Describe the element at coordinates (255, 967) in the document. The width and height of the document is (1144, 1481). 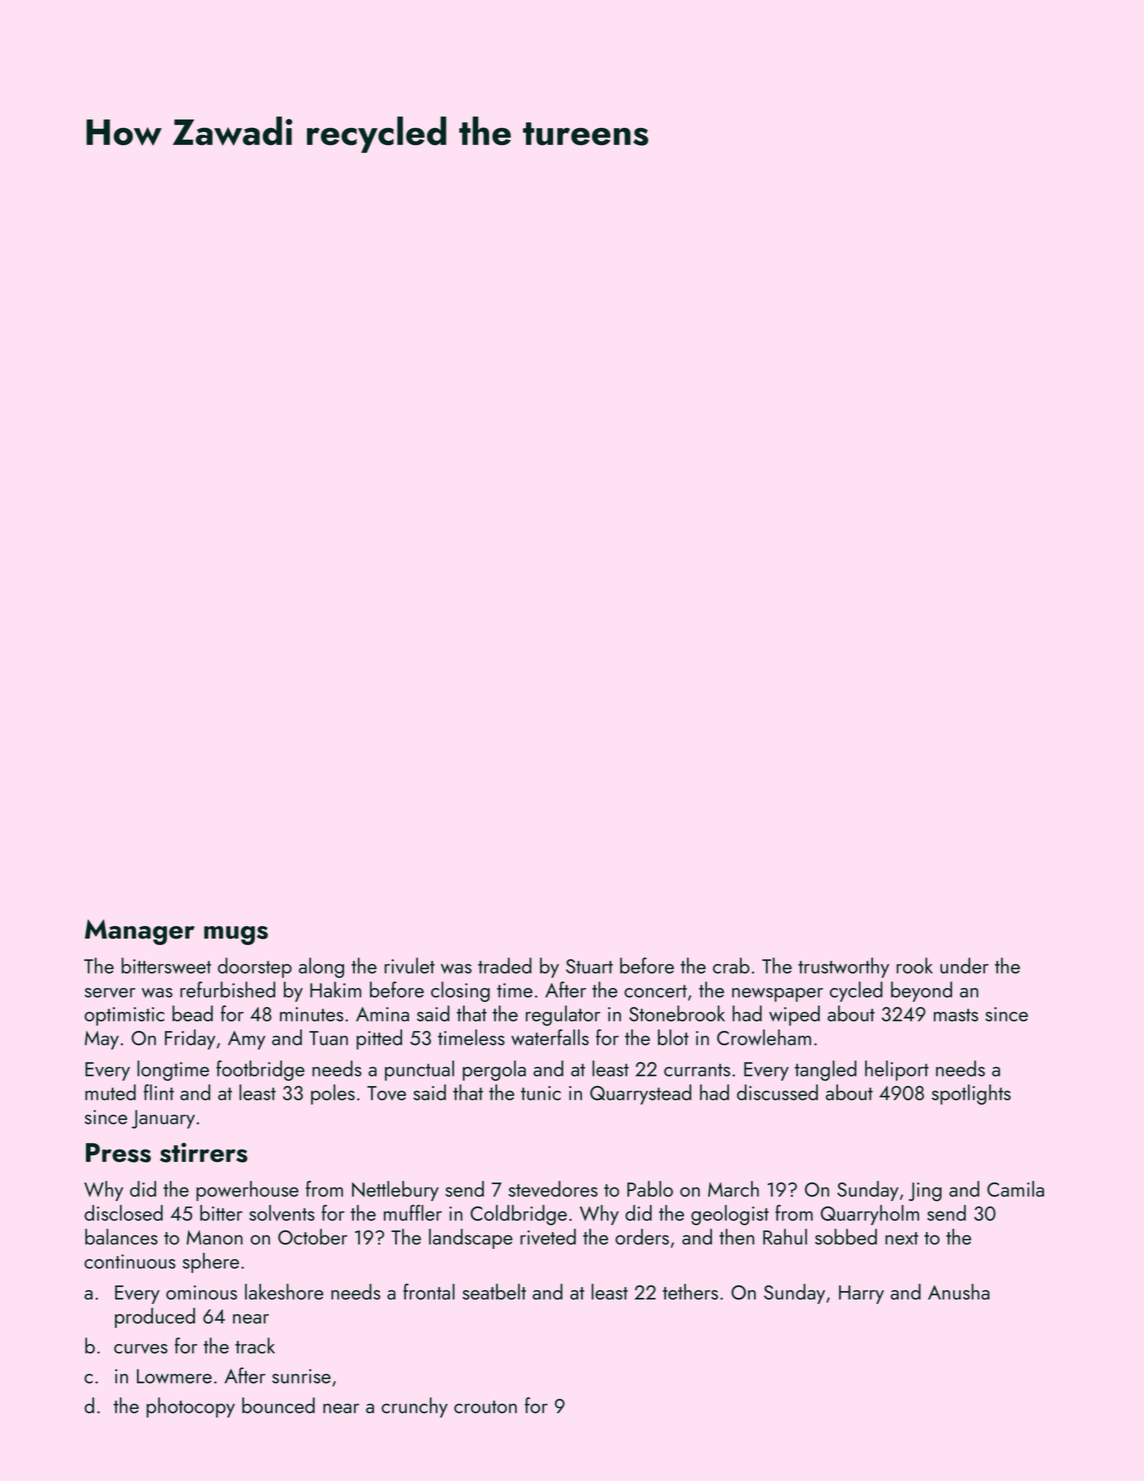
I see `doorstep` at that location.
